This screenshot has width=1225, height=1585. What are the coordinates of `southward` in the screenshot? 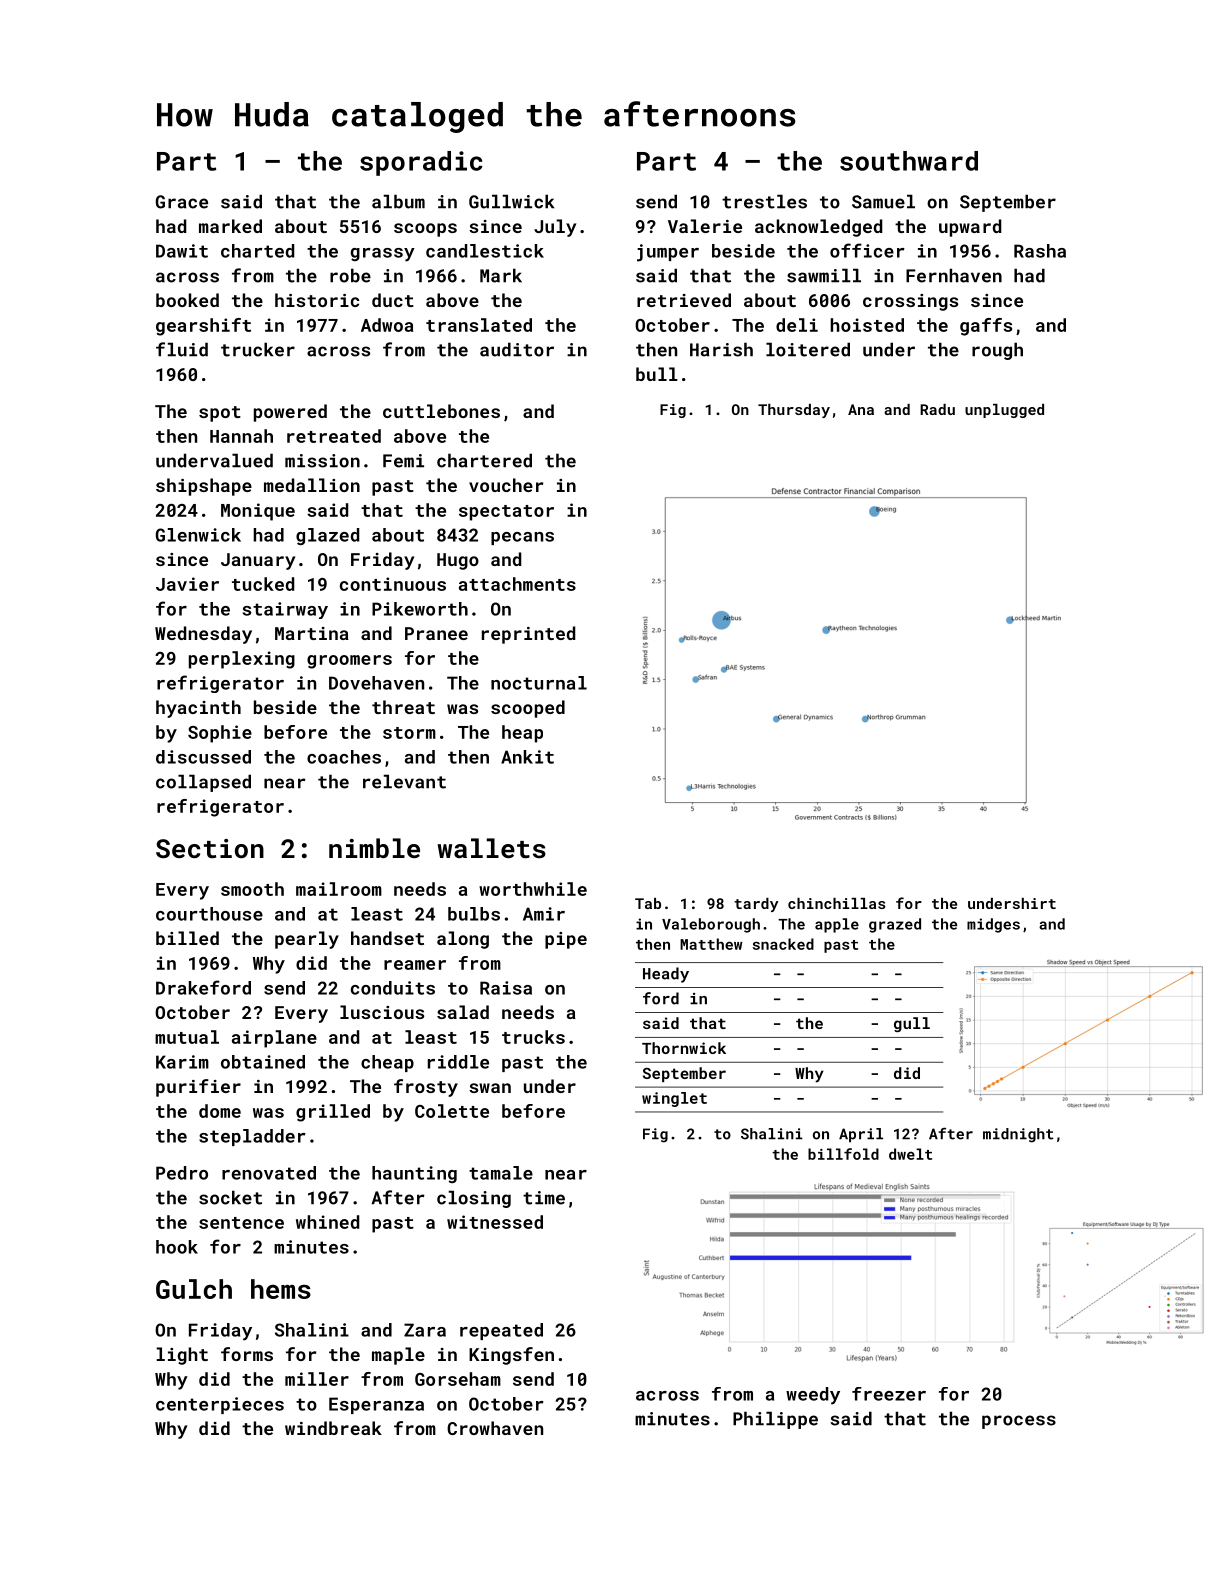 It's located at (909, 161).
